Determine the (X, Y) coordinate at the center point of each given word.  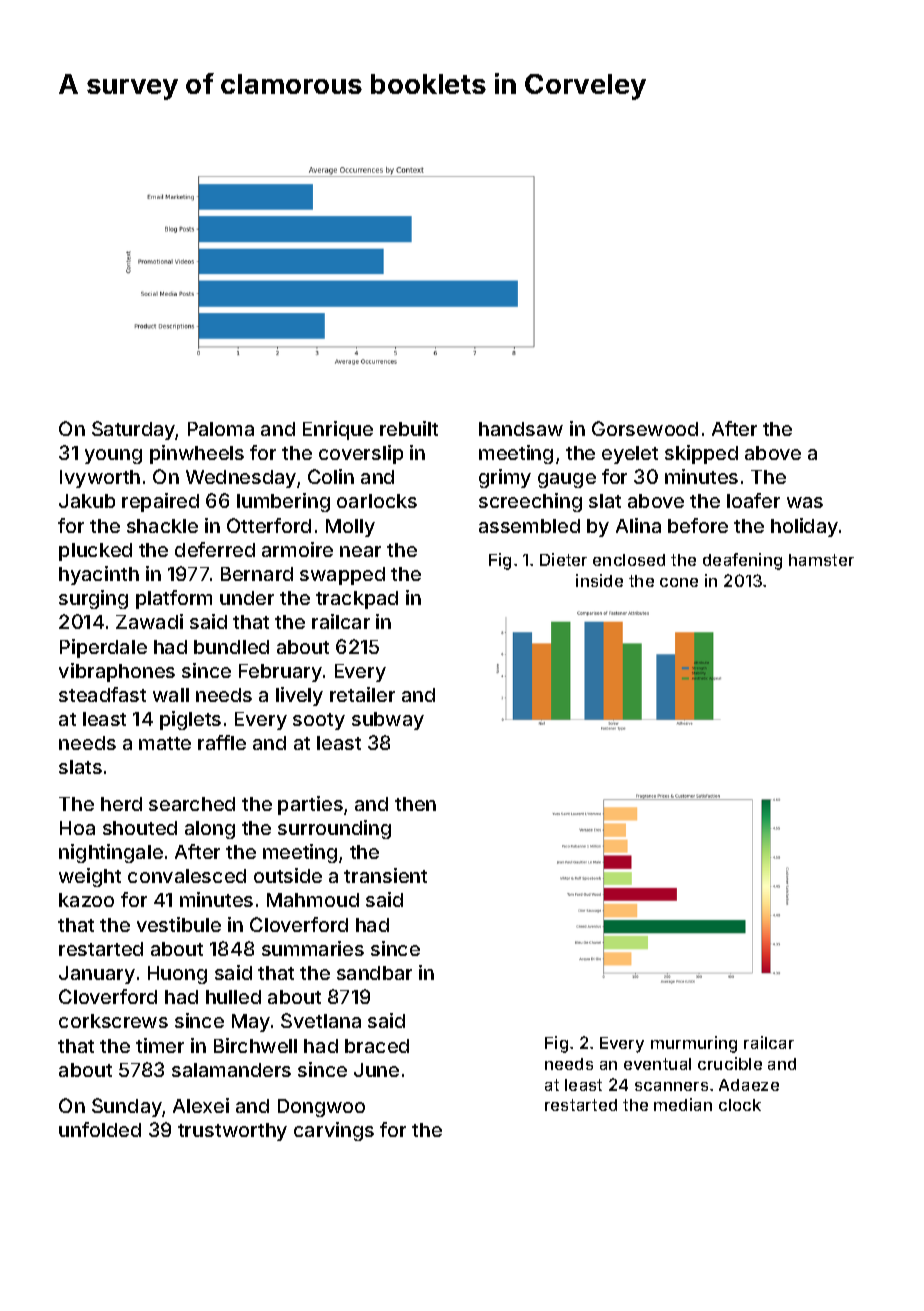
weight (90, 877)
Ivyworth (100, 479)
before (698, 525)
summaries (313, 948)
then (415, 804)
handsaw (521, 429)
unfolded (100, 1129)
